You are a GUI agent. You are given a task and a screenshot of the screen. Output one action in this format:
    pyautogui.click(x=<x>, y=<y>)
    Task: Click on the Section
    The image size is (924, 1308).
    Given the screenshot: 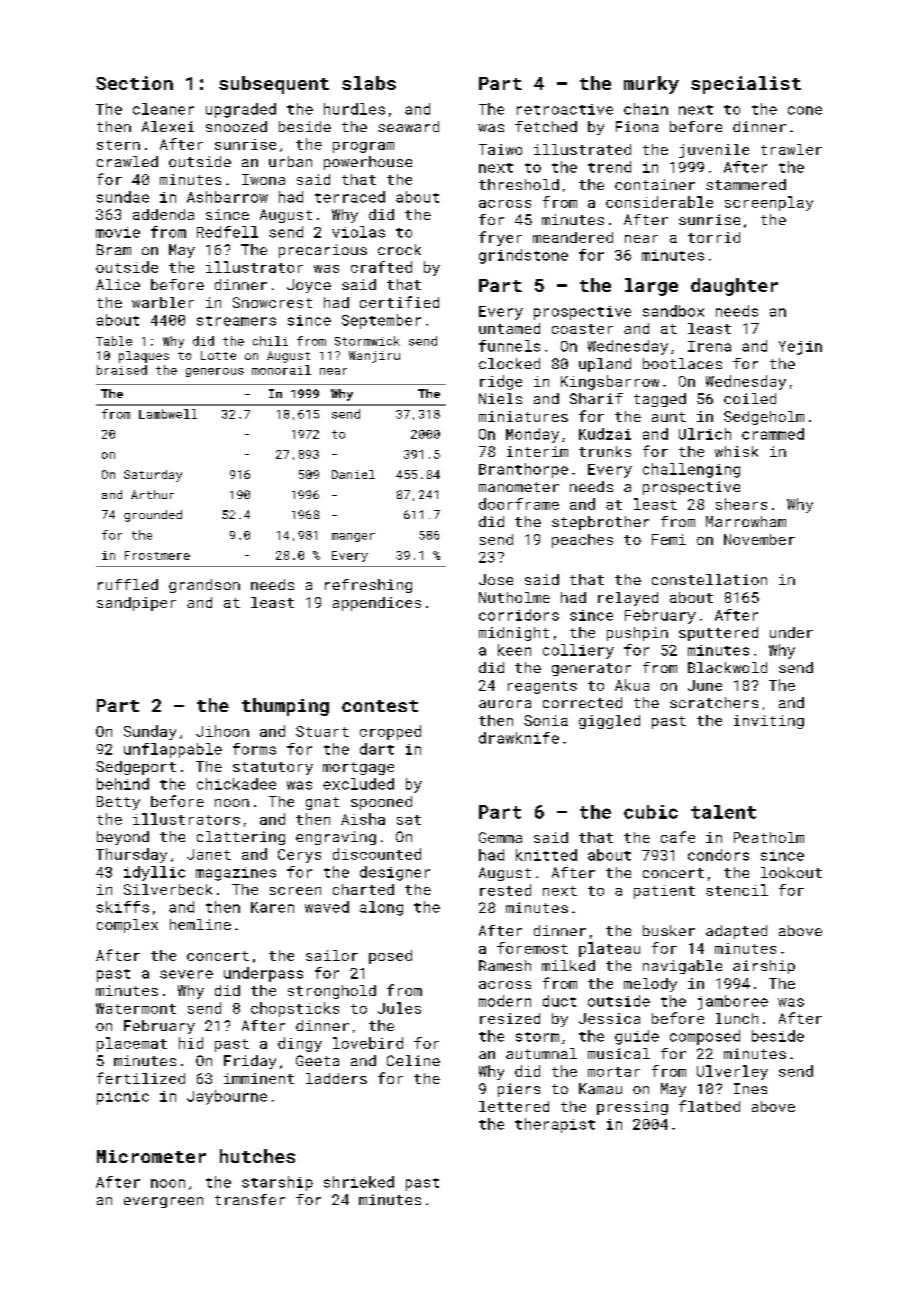 What is the action you would take?
    pyautogui.click(x=134, y=83)
